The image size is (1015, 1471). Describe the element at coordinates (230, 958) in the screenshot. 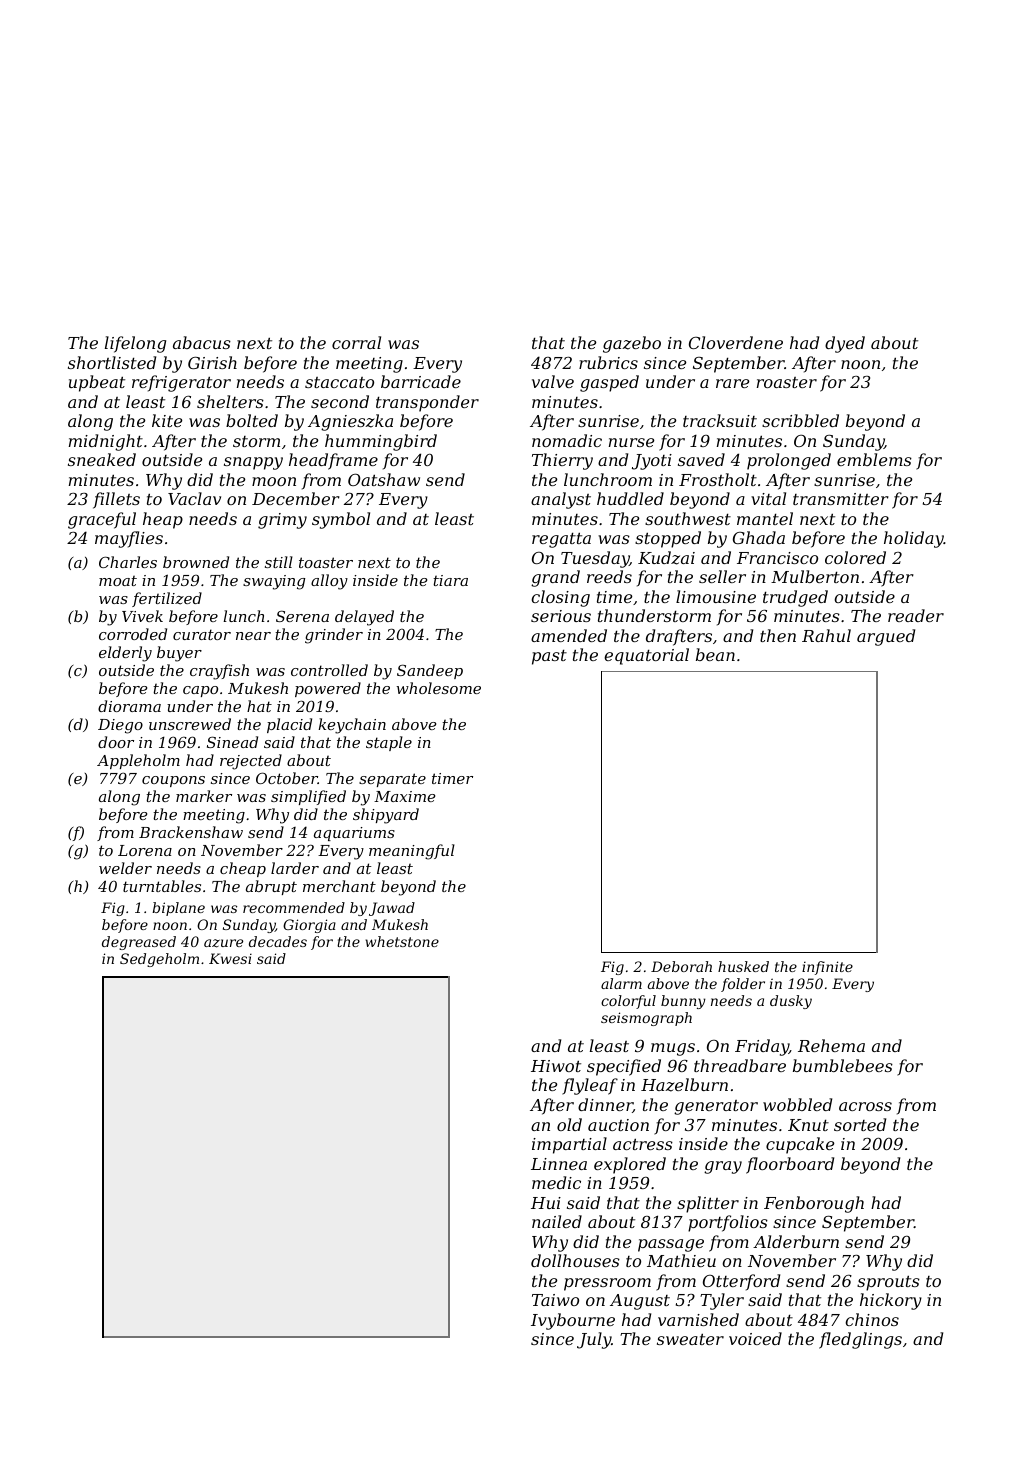

I see `Kwesi` at that location.
